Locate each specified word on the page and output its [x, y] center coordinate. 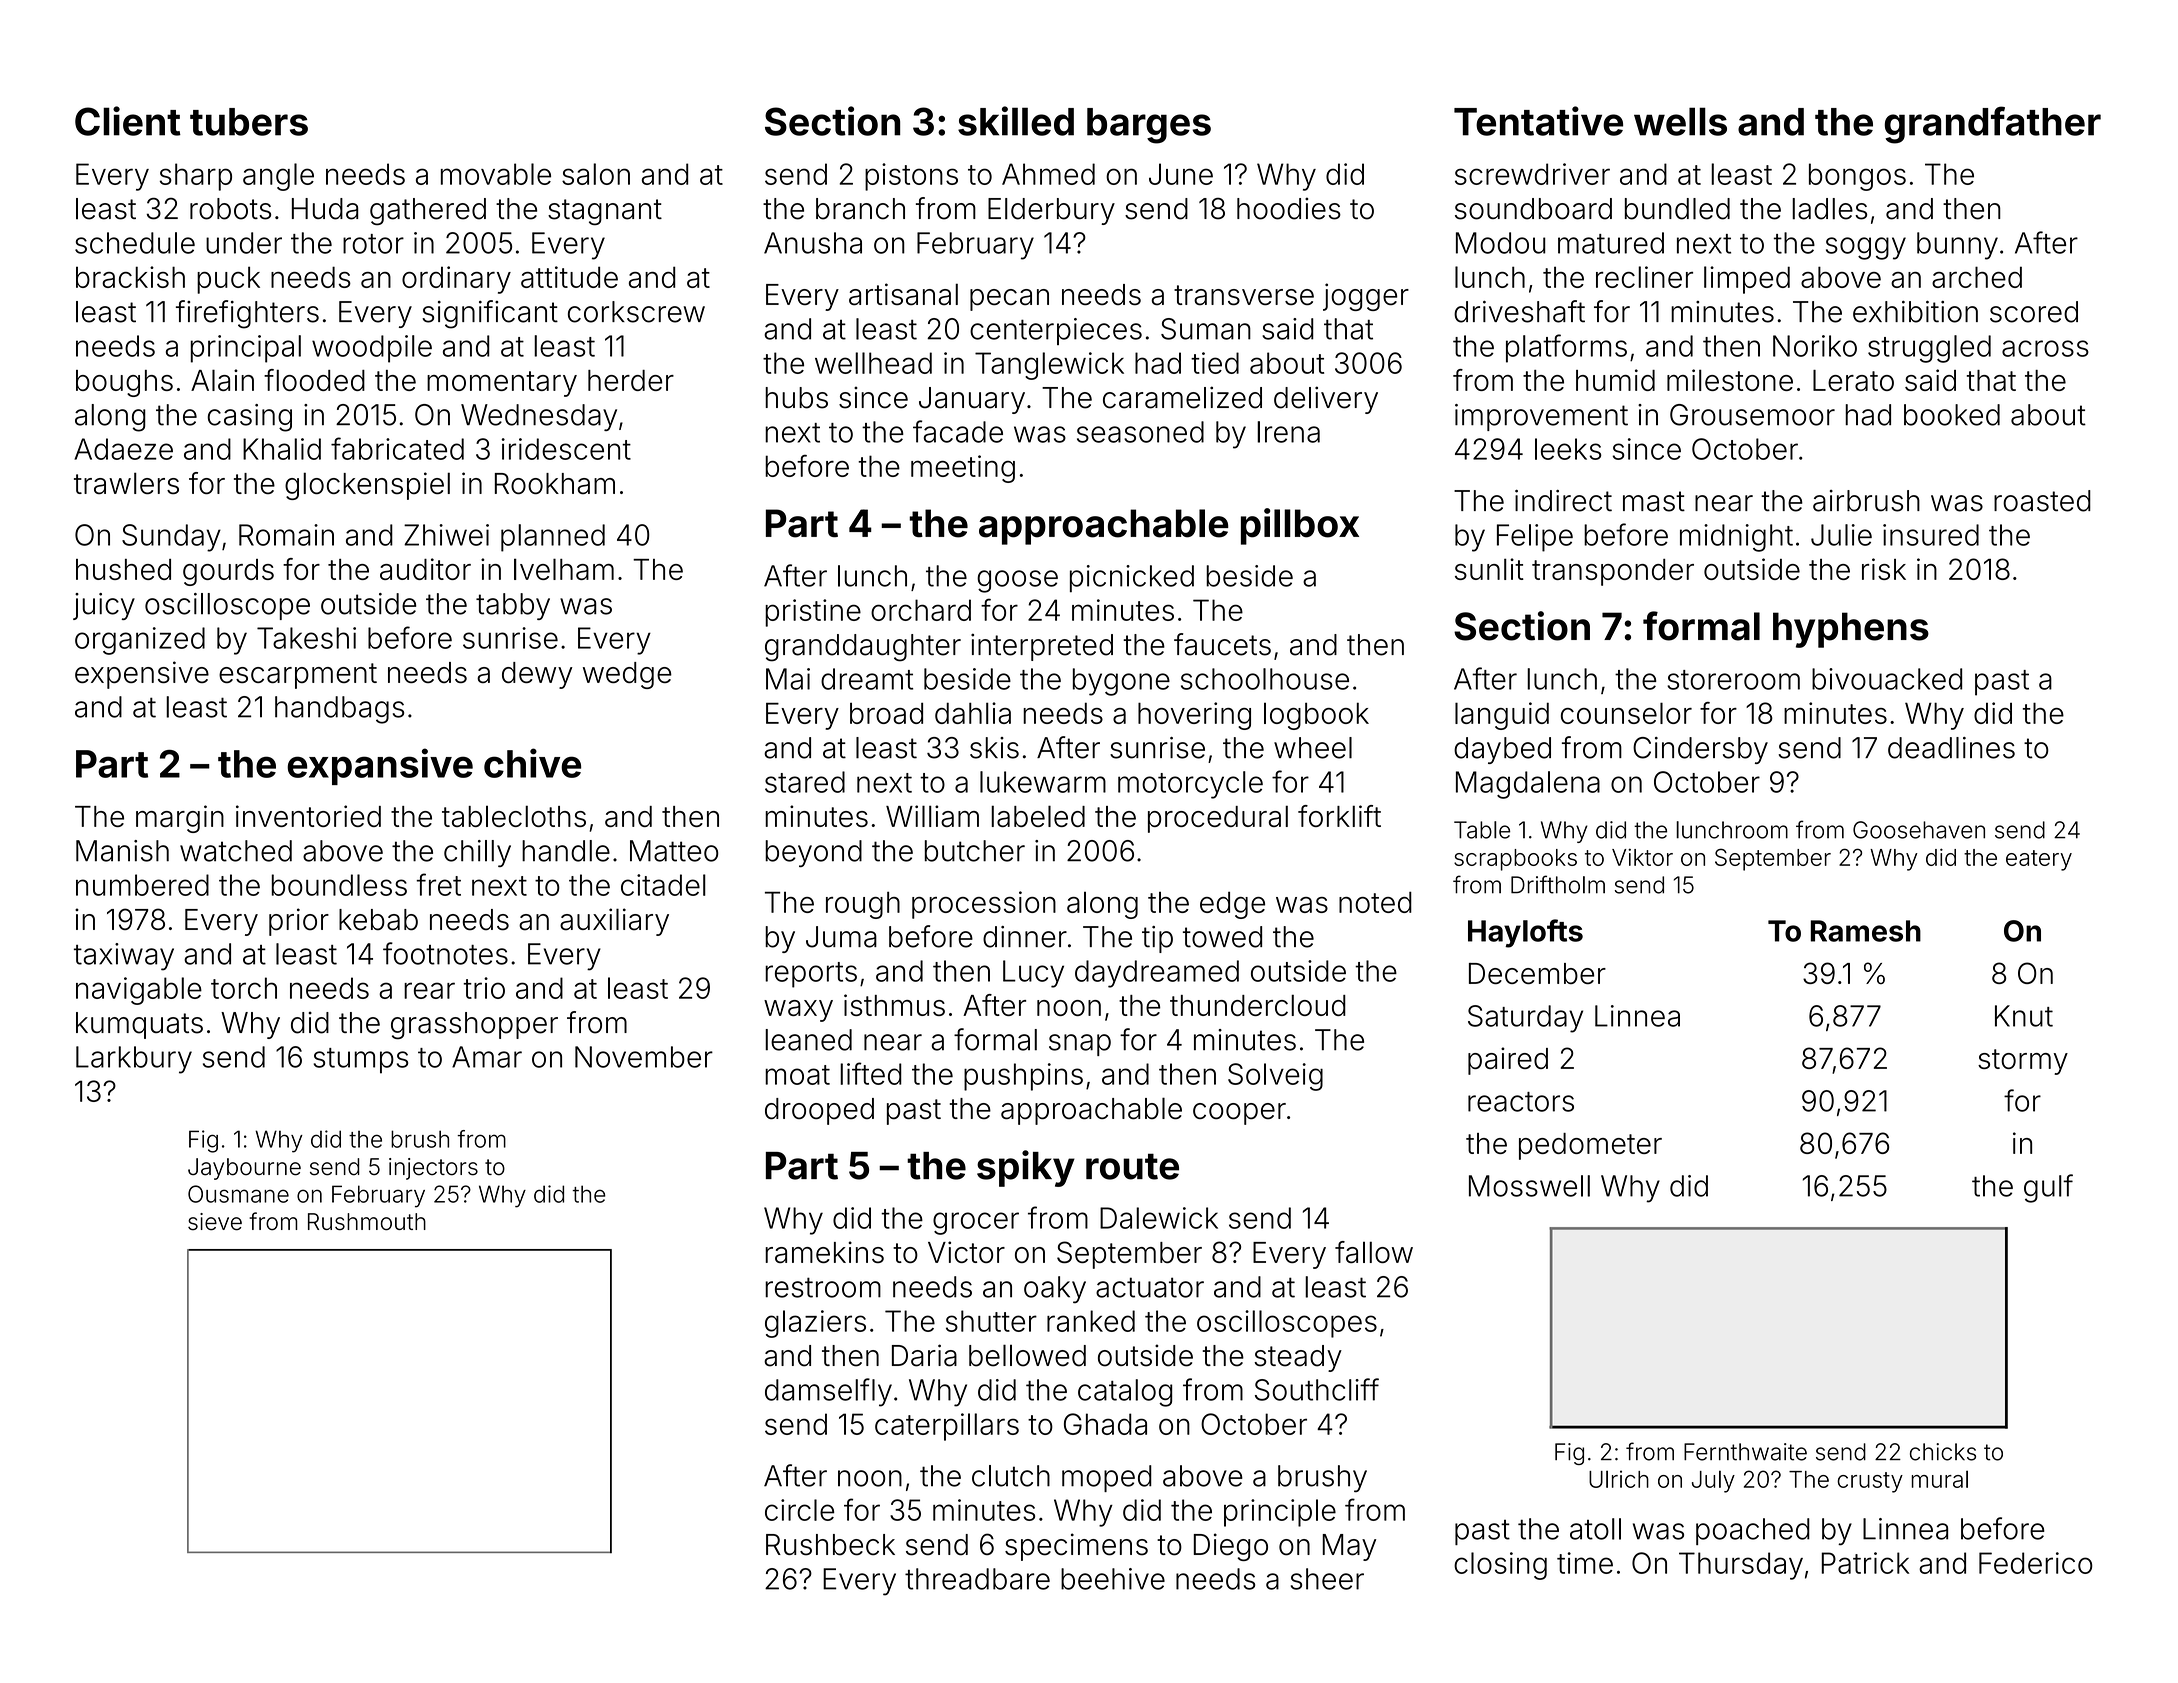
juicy [104, 606]
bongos [1857, 177]
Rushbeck [830, 1545]
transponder [1613, 572]
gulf [2048, 1188]
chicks [1943, 1452]
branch [860, 209]
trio [484, 988]
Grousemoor [1752, 415]
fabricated [397, 448]
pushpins [1023, 1077]
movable [496, 174]
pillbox [1300, 526]
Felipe [1535, 538]
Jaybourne [244, 1169]
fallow [1374, 1252]
